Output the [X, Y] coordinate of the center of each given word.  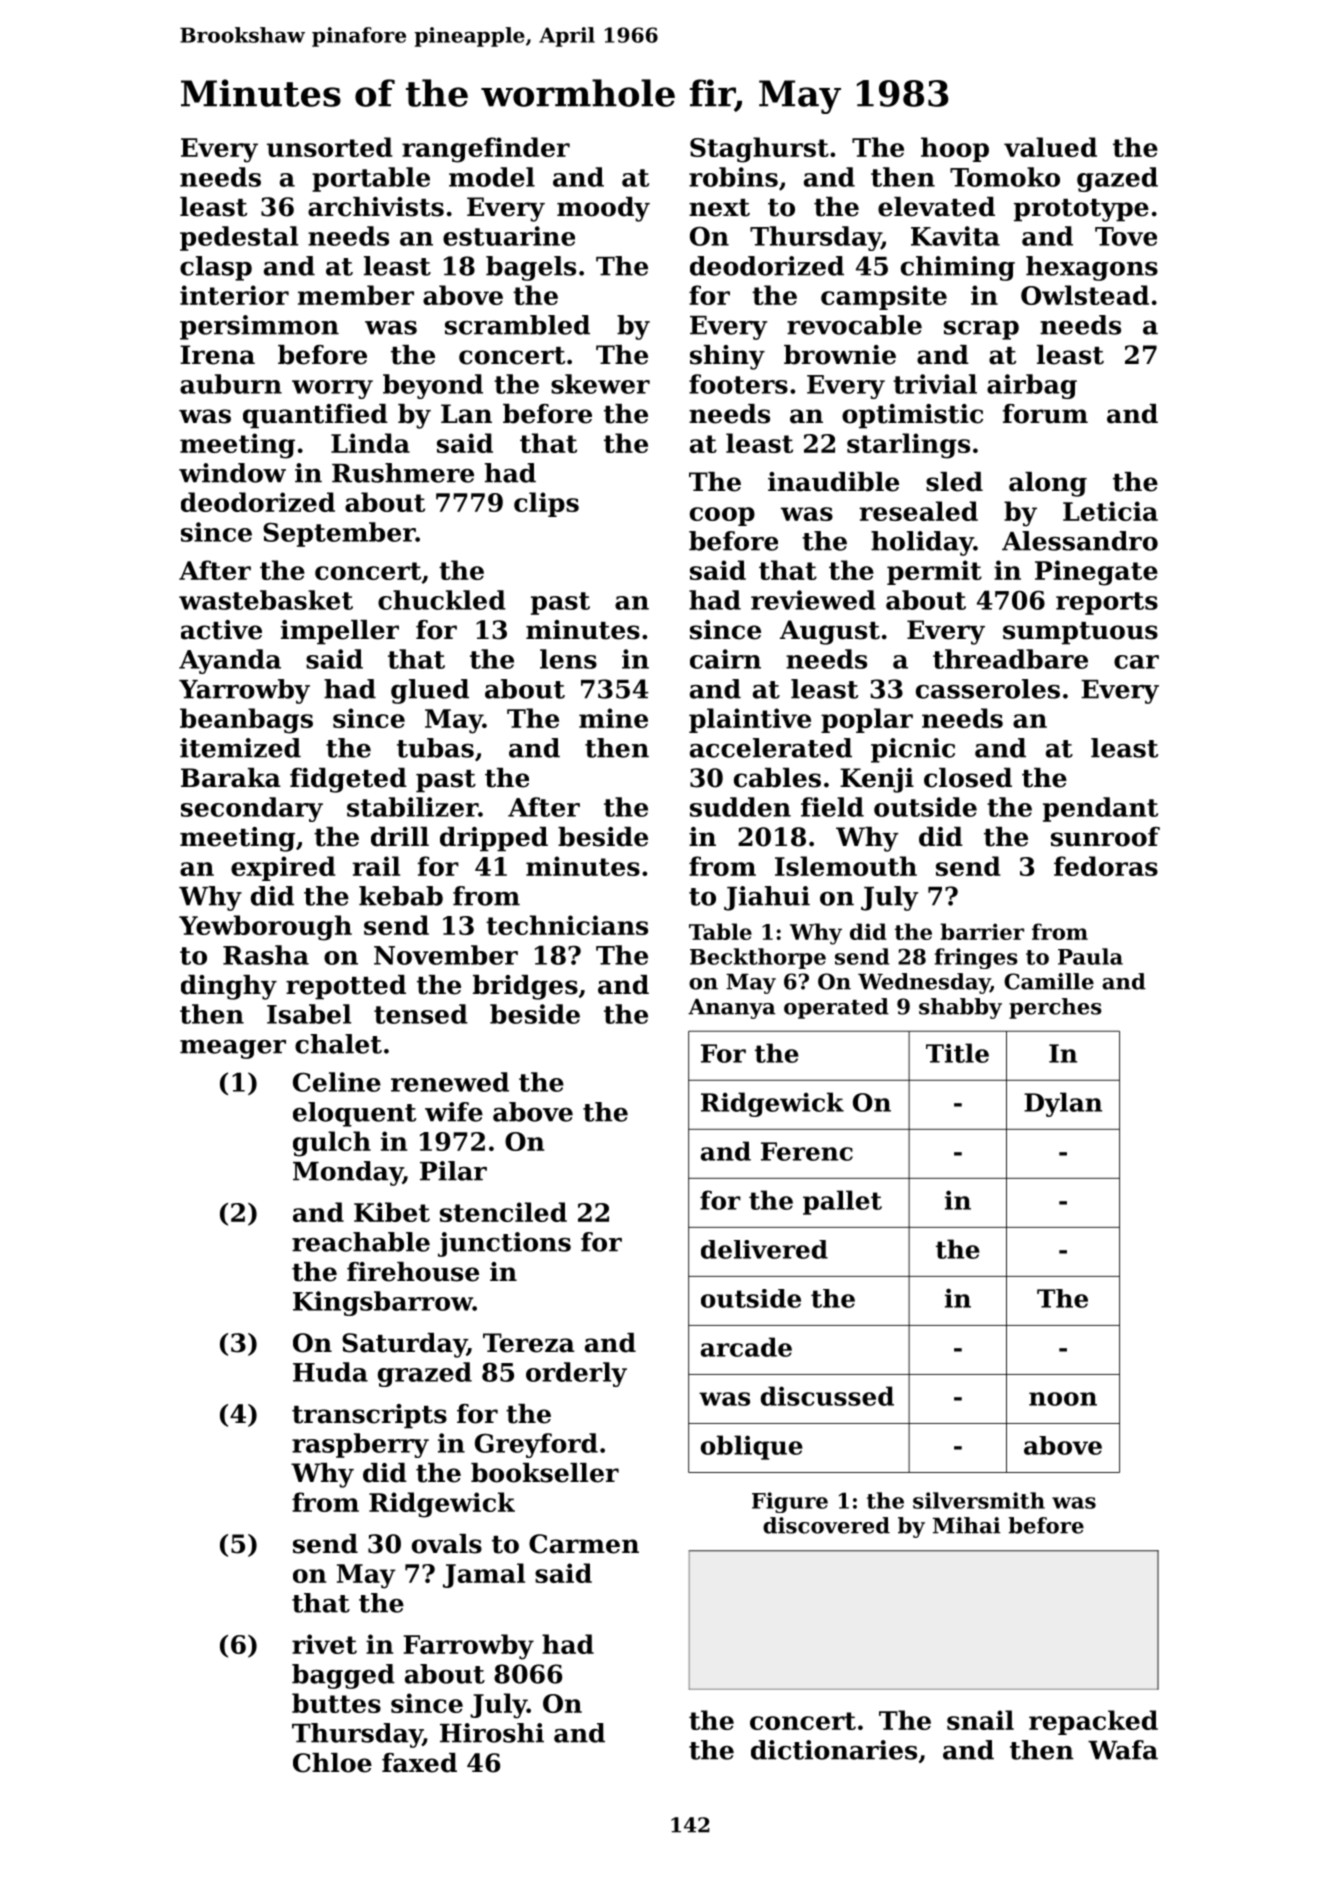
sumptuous [1080, 633]
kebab [401, 896]
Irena [217, 355]
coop [722, 516]
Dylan [1063, 1104]
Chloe [332, 1763]
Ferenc [807, 1151]
